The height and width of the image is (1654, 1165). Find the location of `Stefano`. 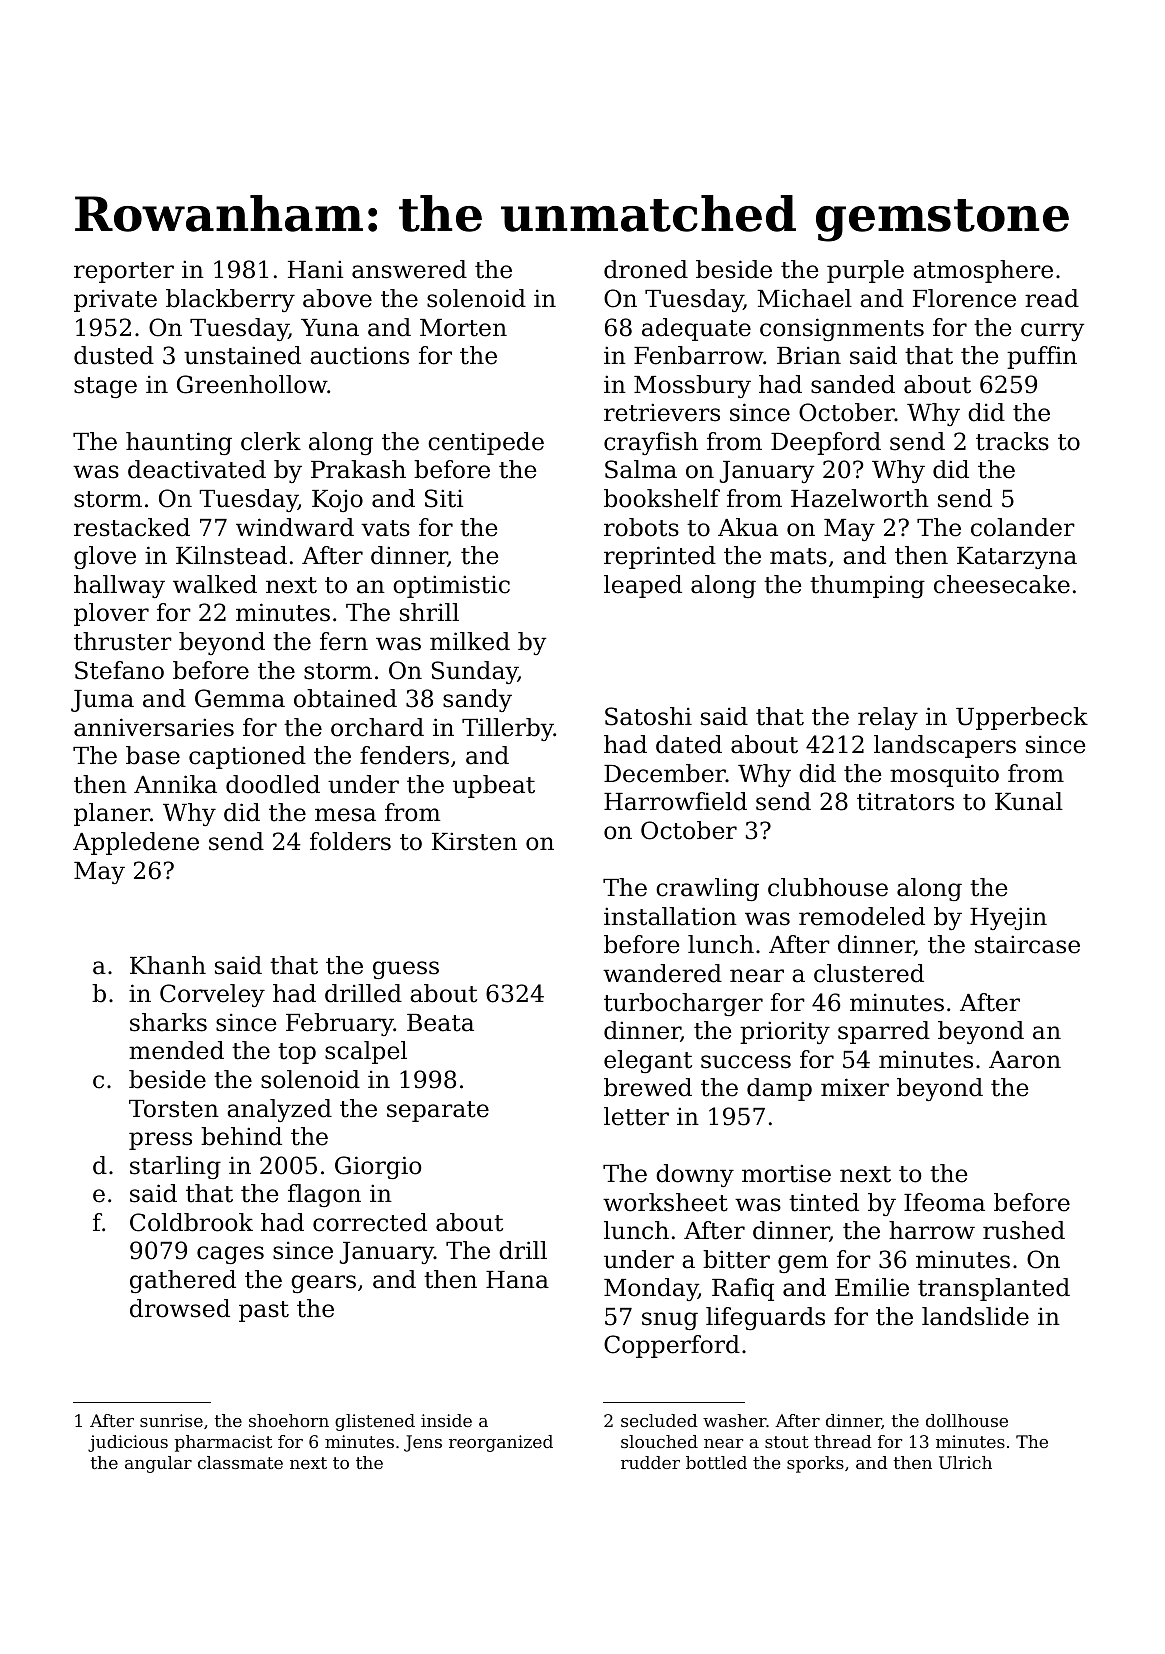

Stefano is located at coordinates (119, 670).
